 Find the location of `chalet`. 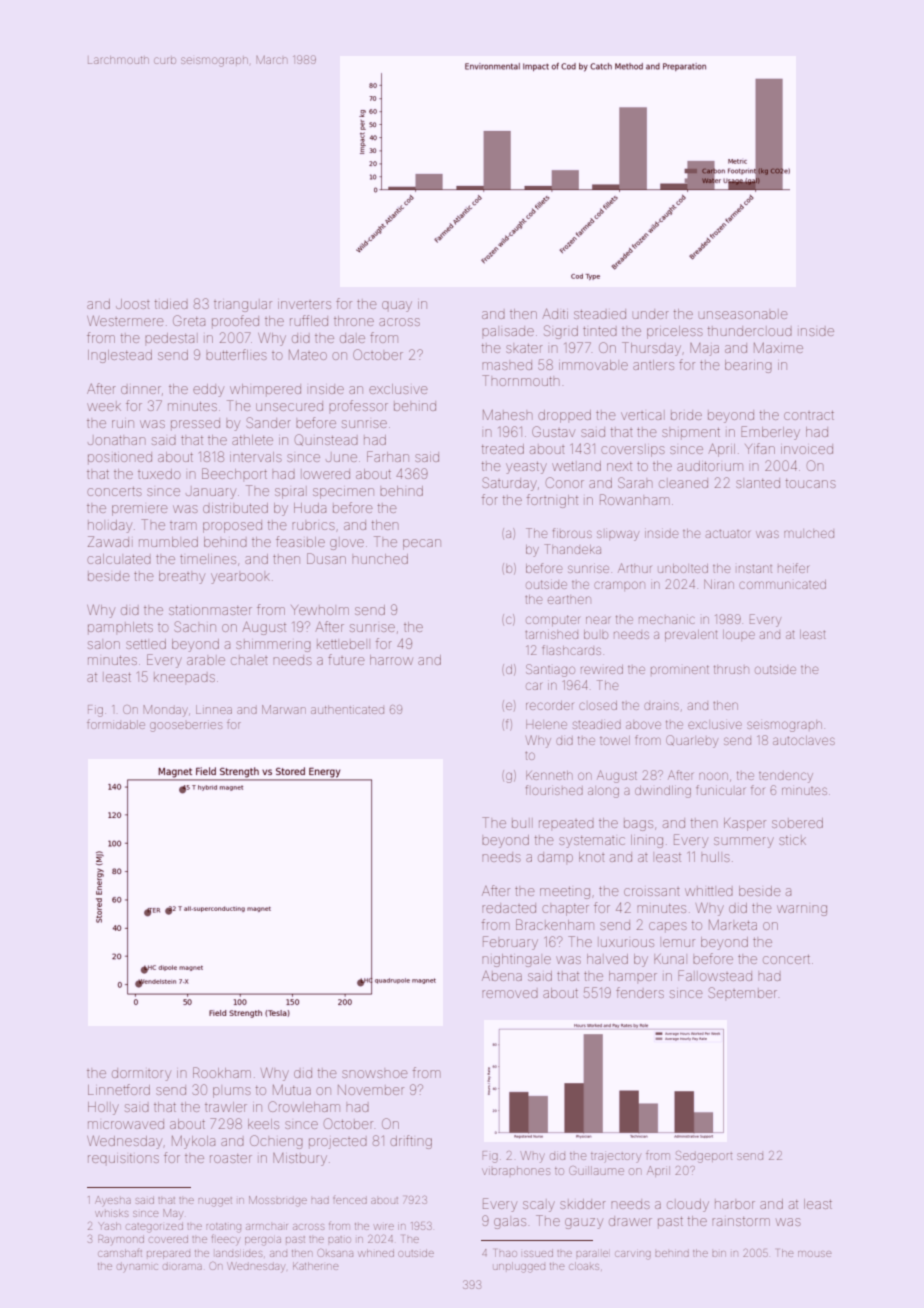

chalet is located at coordinates (249, 661).
